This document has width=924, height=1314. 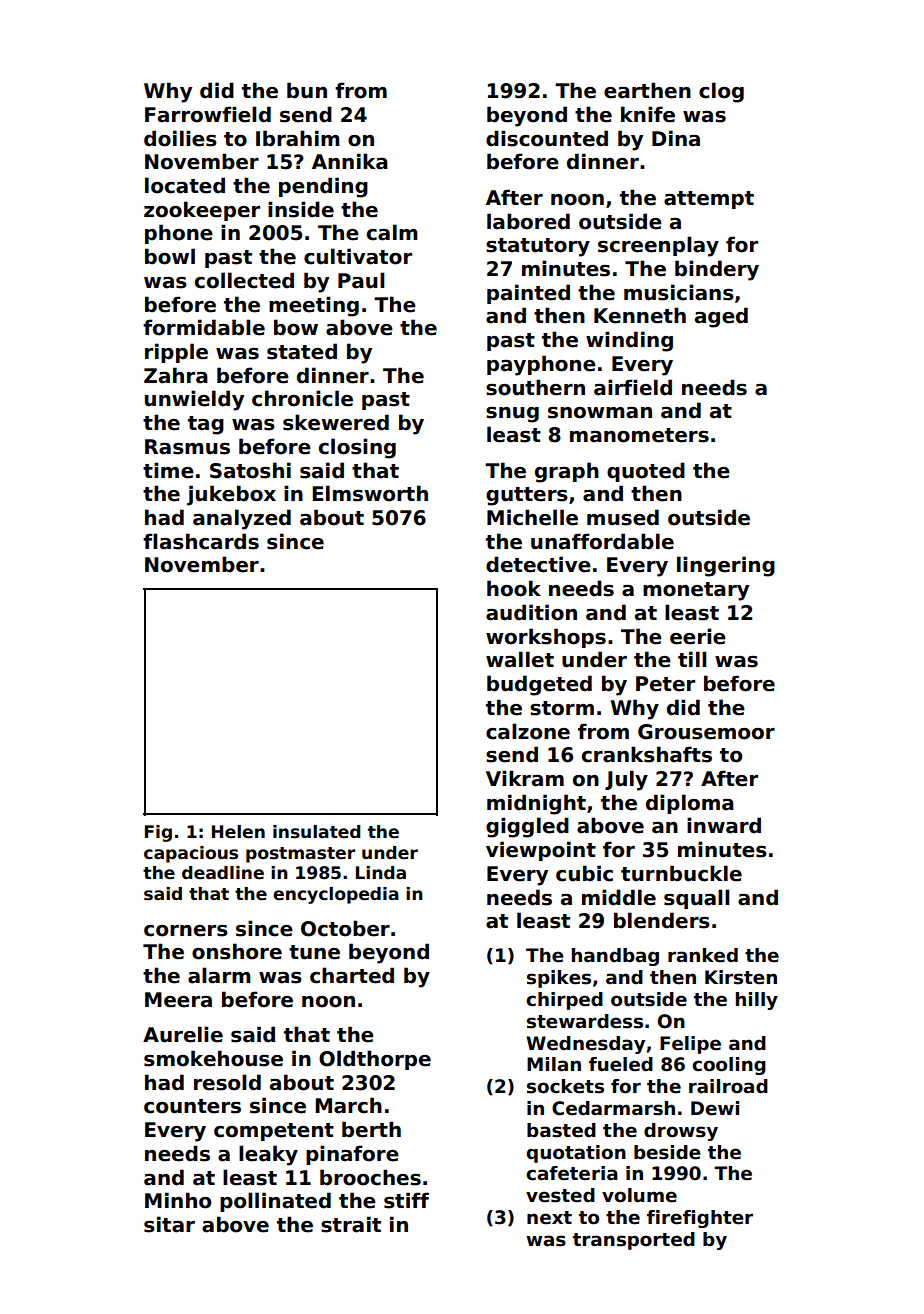 What do you see at coordinates (709, 200) in the document?
I see `attempt` at bounding box center [709, 200].
